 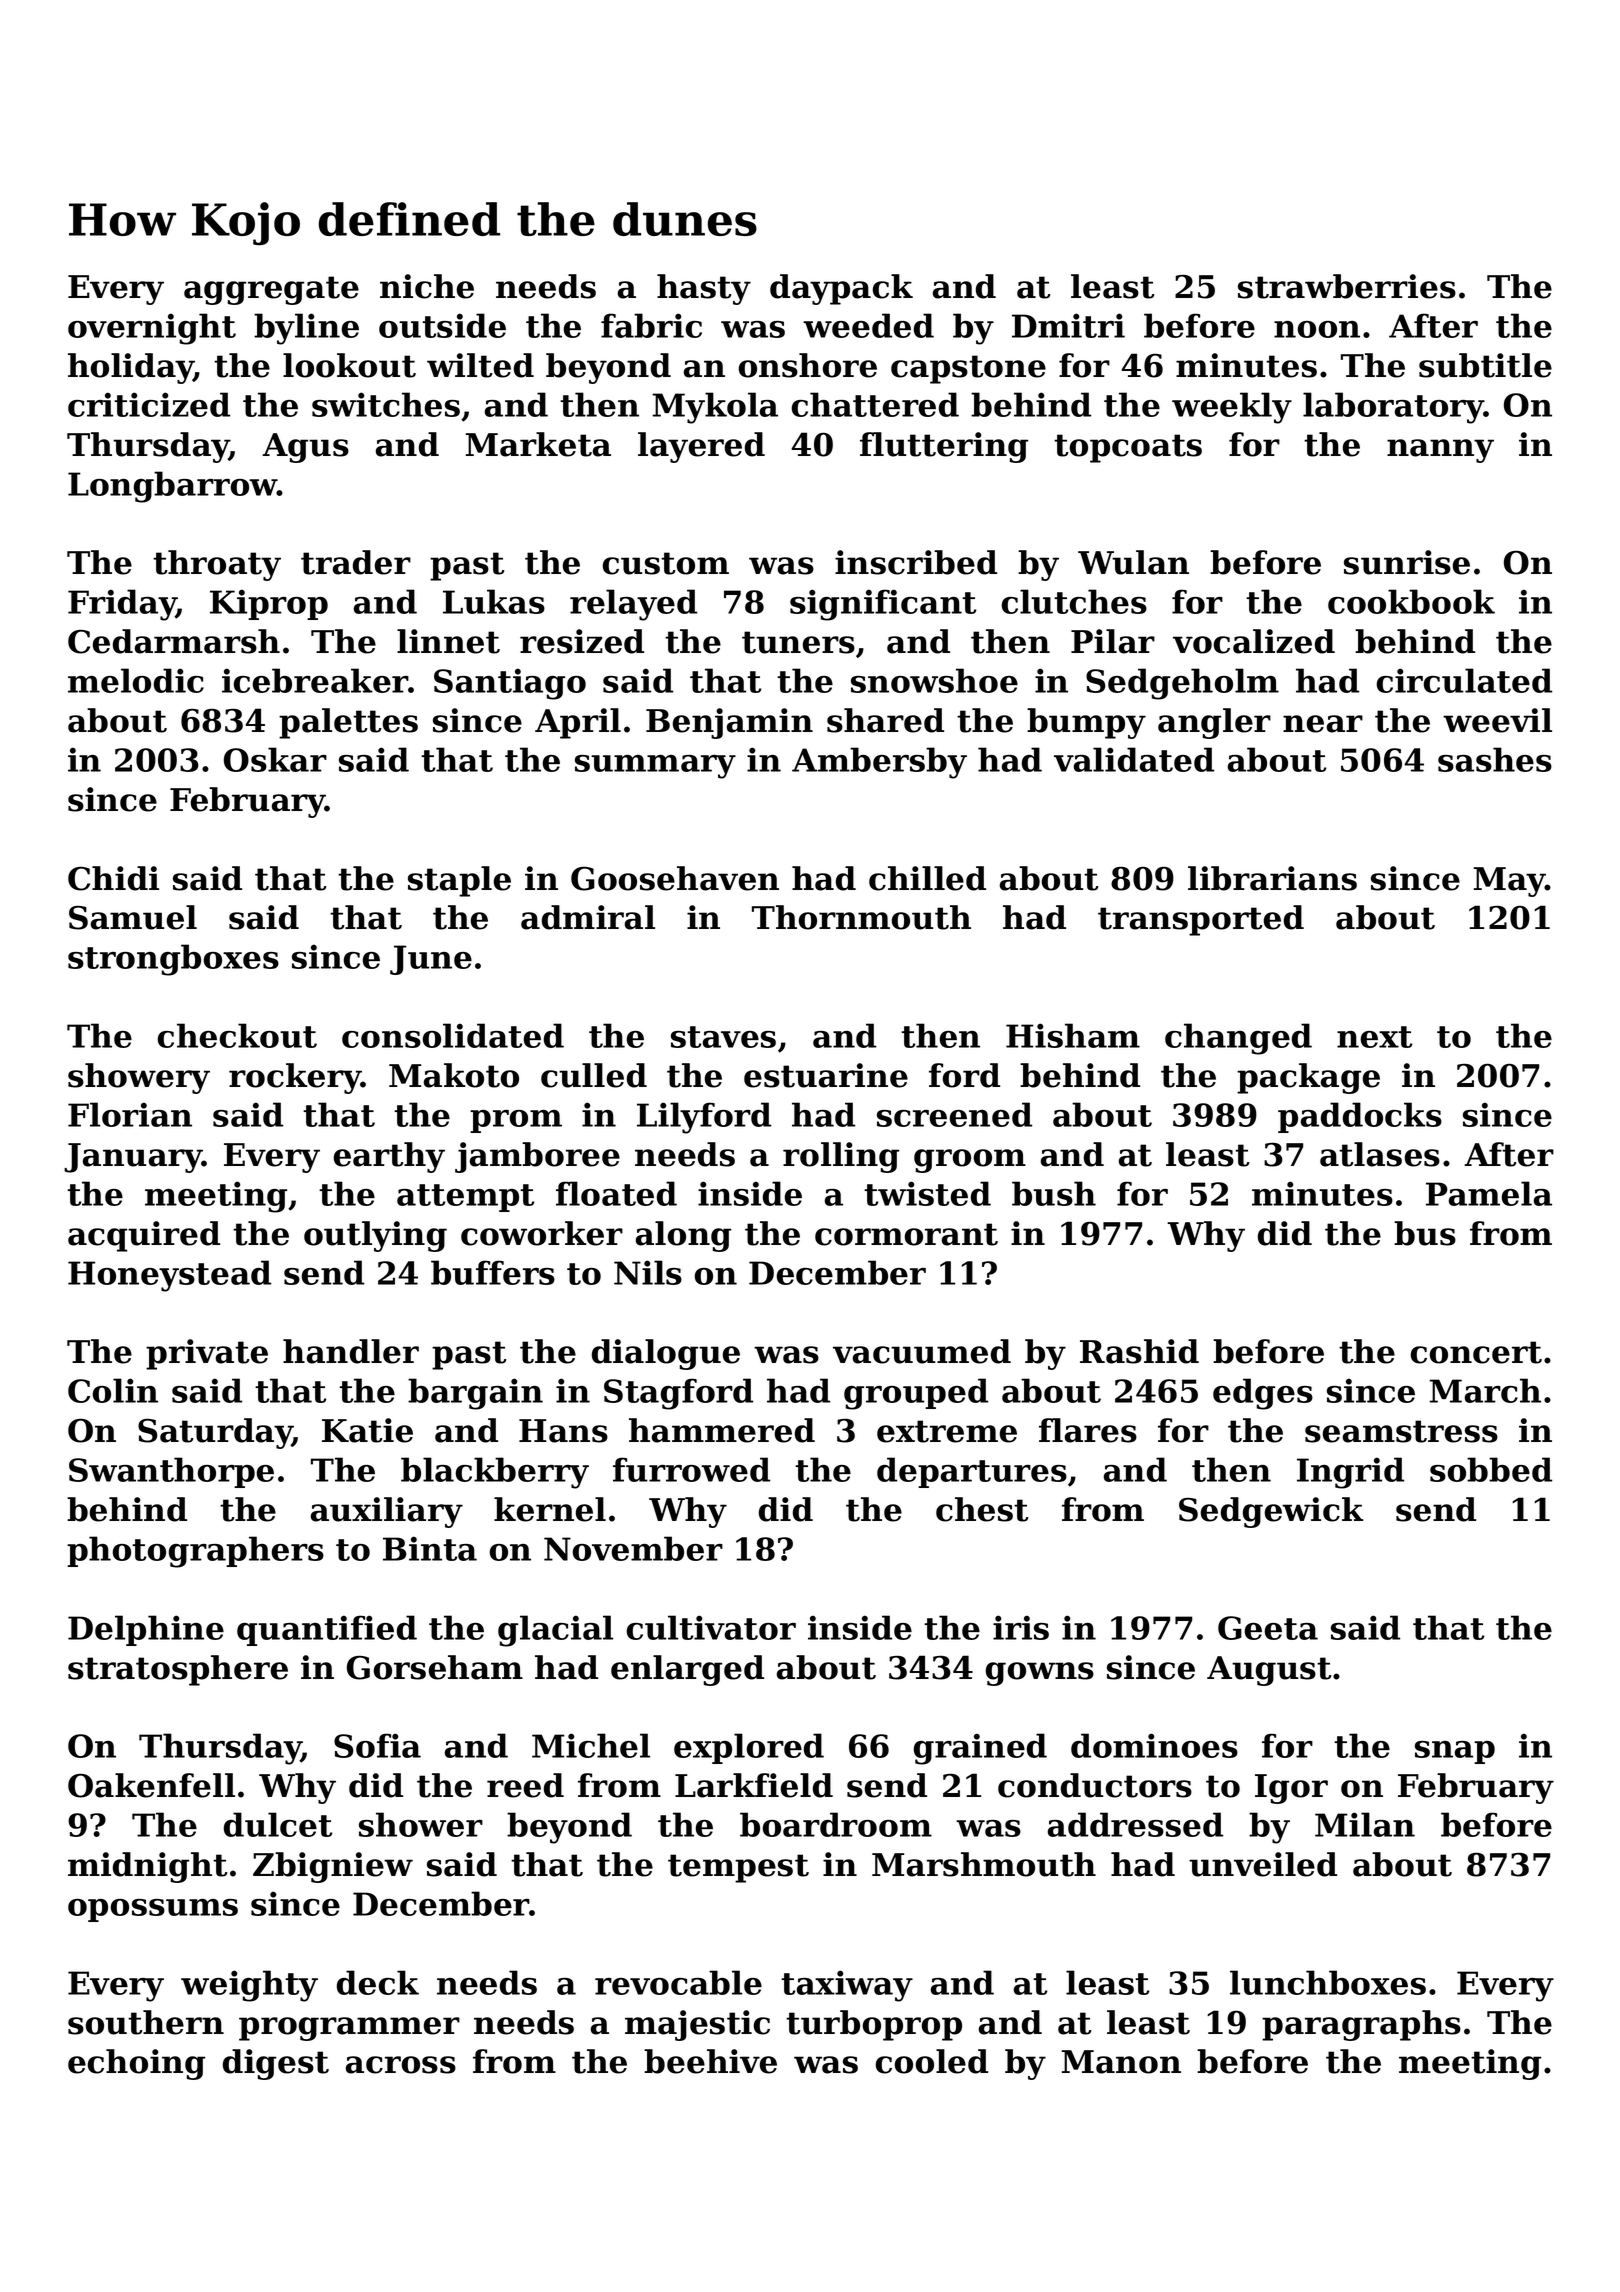 What do you see at coordinates (841, 1157) in the screenshot?
I see `rolling` at bounding box center [841, 1157].
